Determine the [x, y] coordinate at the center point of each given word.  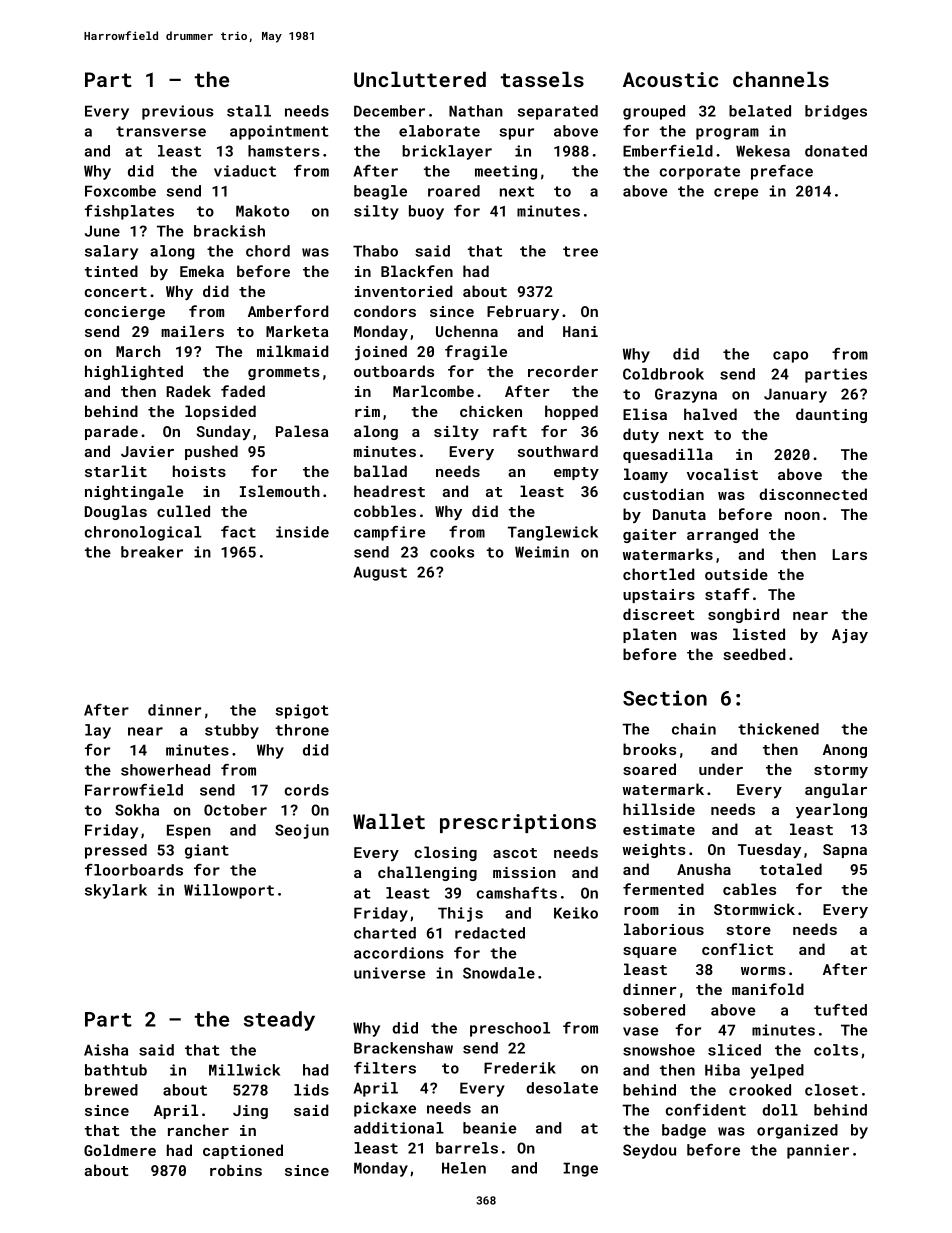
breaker [152, 552]
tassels [542, 79]
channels [781, 79]
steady [279, 1021]
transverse [161, 131]
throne [302, 730]
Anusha [704, 869]
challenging [427, 873]
